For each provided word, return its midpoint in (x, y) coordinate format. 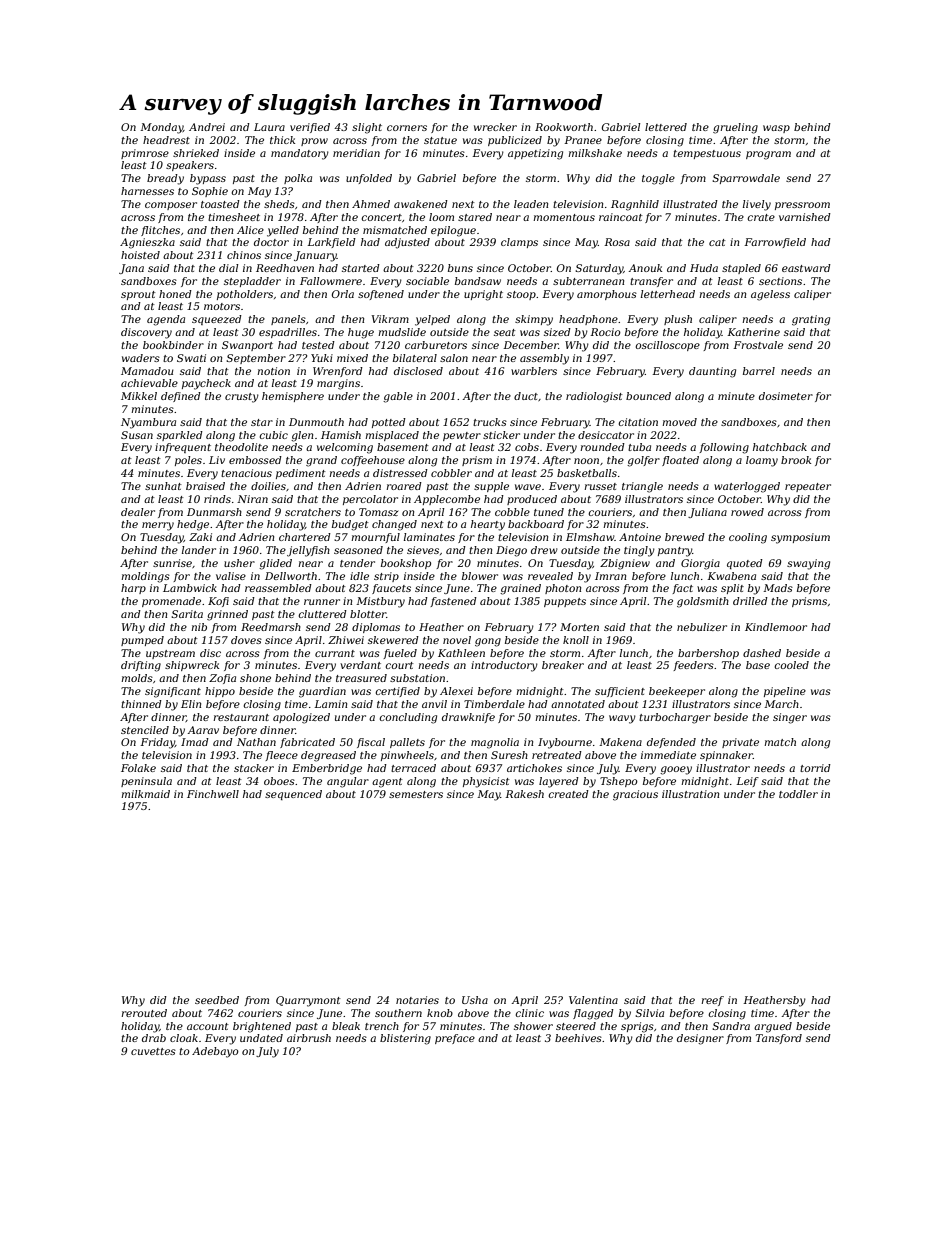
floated (680, 461)
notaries (417, 1000)
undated (261, 1038)
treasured (361, 678)
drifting (141, 666)
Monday (161, 128)
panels (288, 320)
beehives (578, 1038)
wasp (776, 129)
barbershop (708, 654)
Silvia (649, 1013)
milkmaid (145, 794)
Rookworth (564, 127)
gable (398, 397)
